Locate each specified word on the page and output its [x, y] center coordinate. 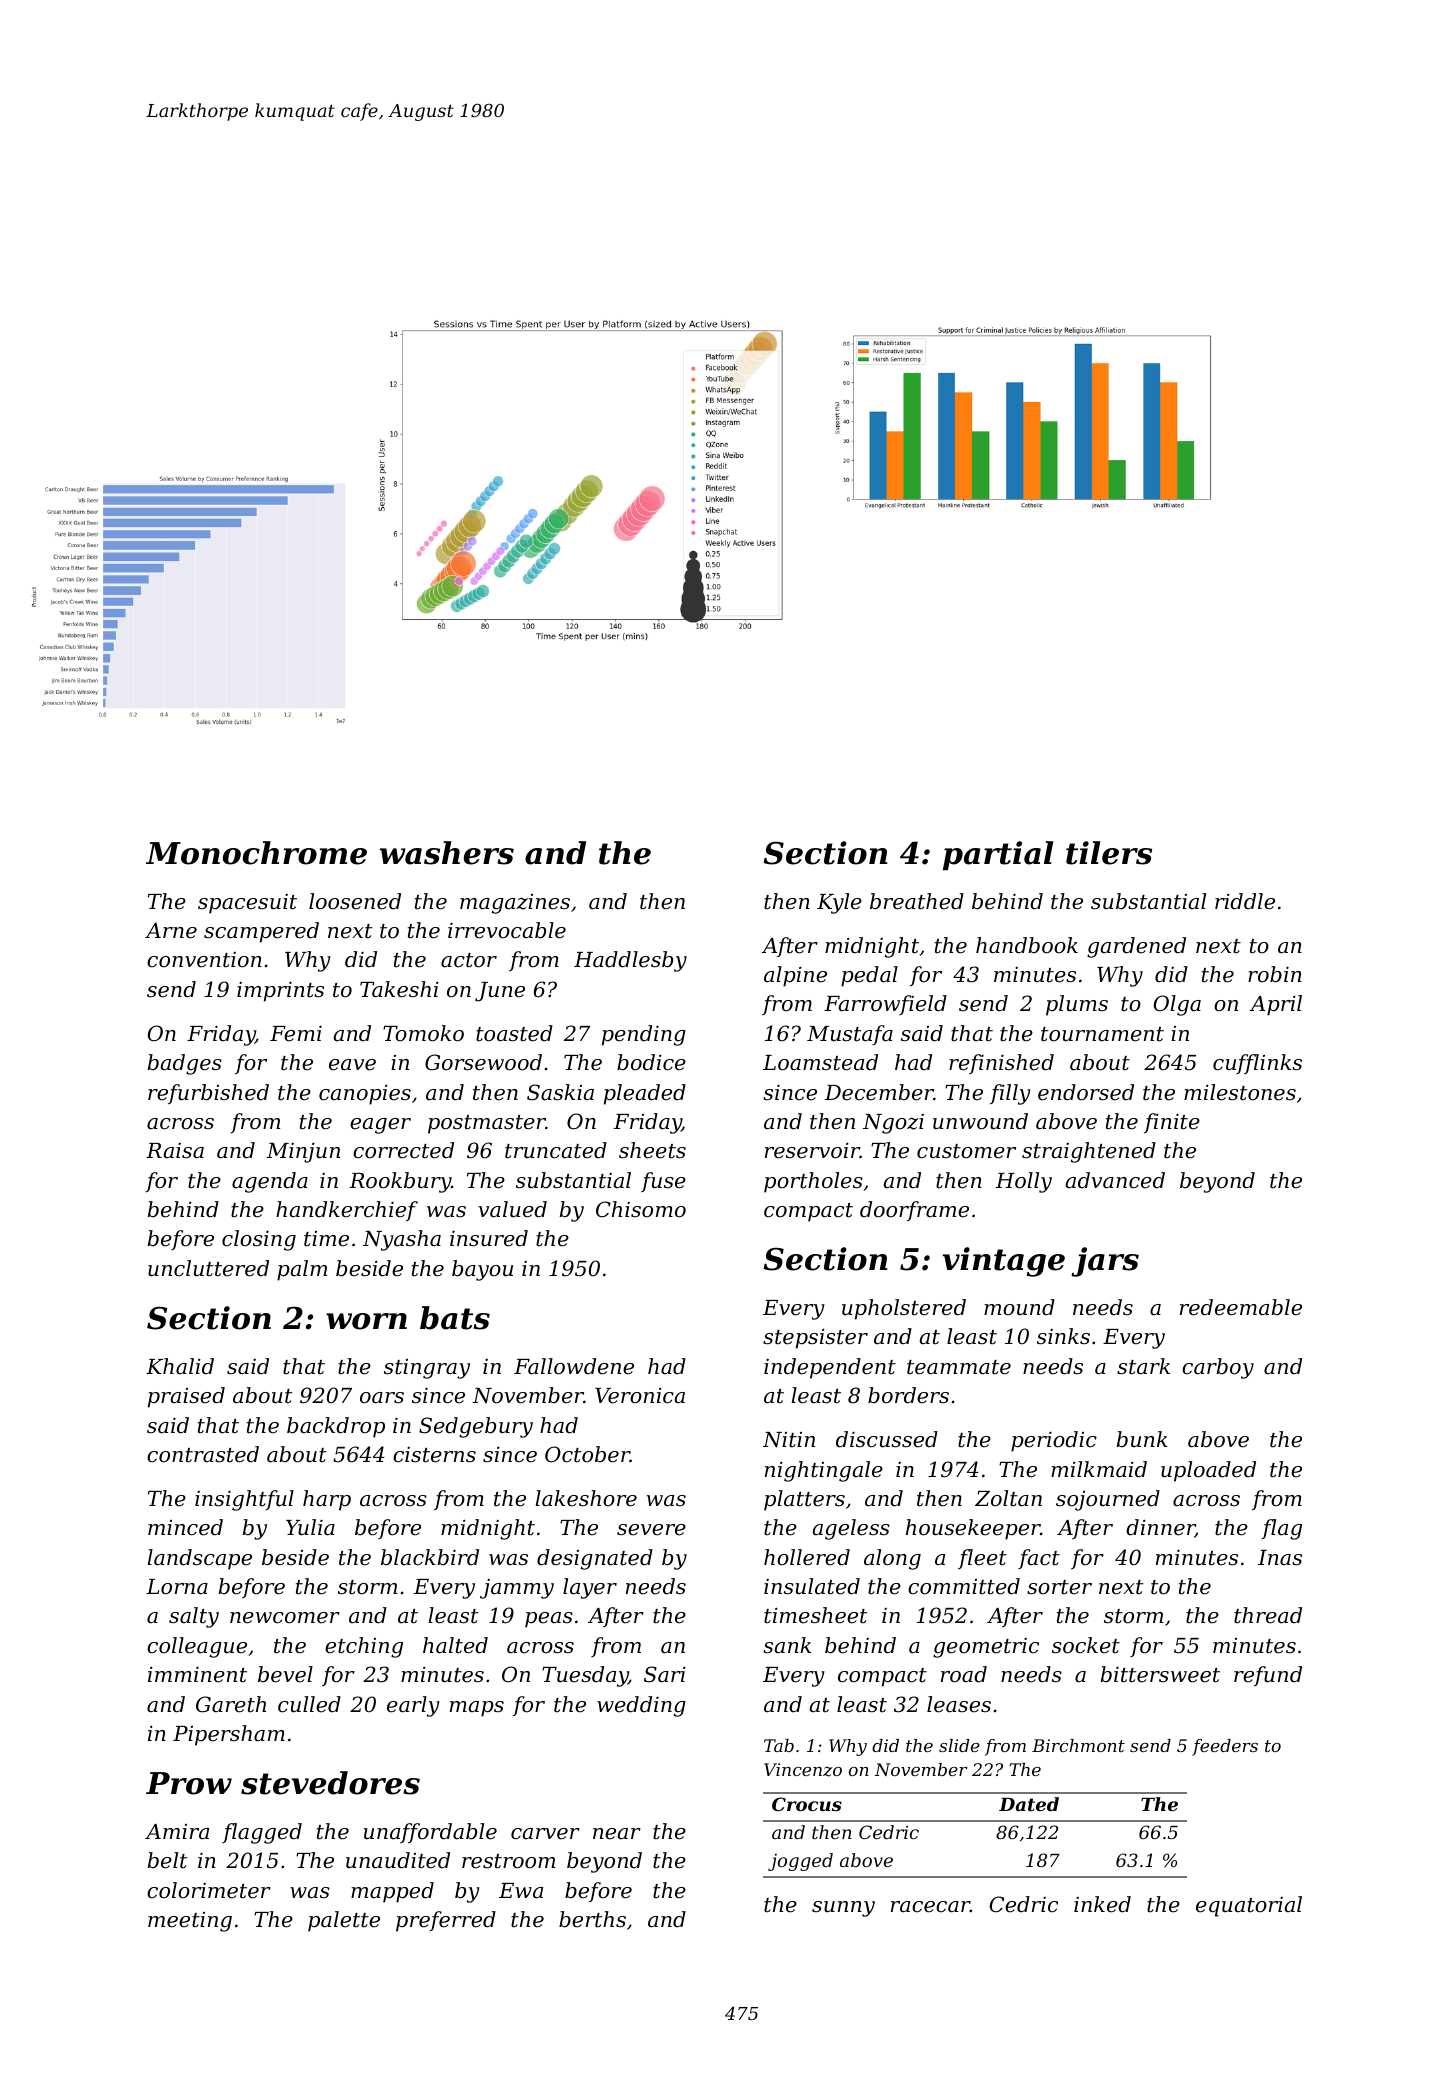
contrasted [203, 1454]
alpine [795, 976]
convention [204, 960]
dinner [1160, 1528]
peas [549, 1620]
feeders [1225, 1747]
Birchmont [1078, 1745]
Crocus [807, 1804]
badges [185, 1064]
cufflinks [1257, 1064]
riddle [1245, 901]
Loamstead [820, 1062]
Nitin [789, 1440]
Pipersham [229, 1735]
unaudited [398, 1860]
